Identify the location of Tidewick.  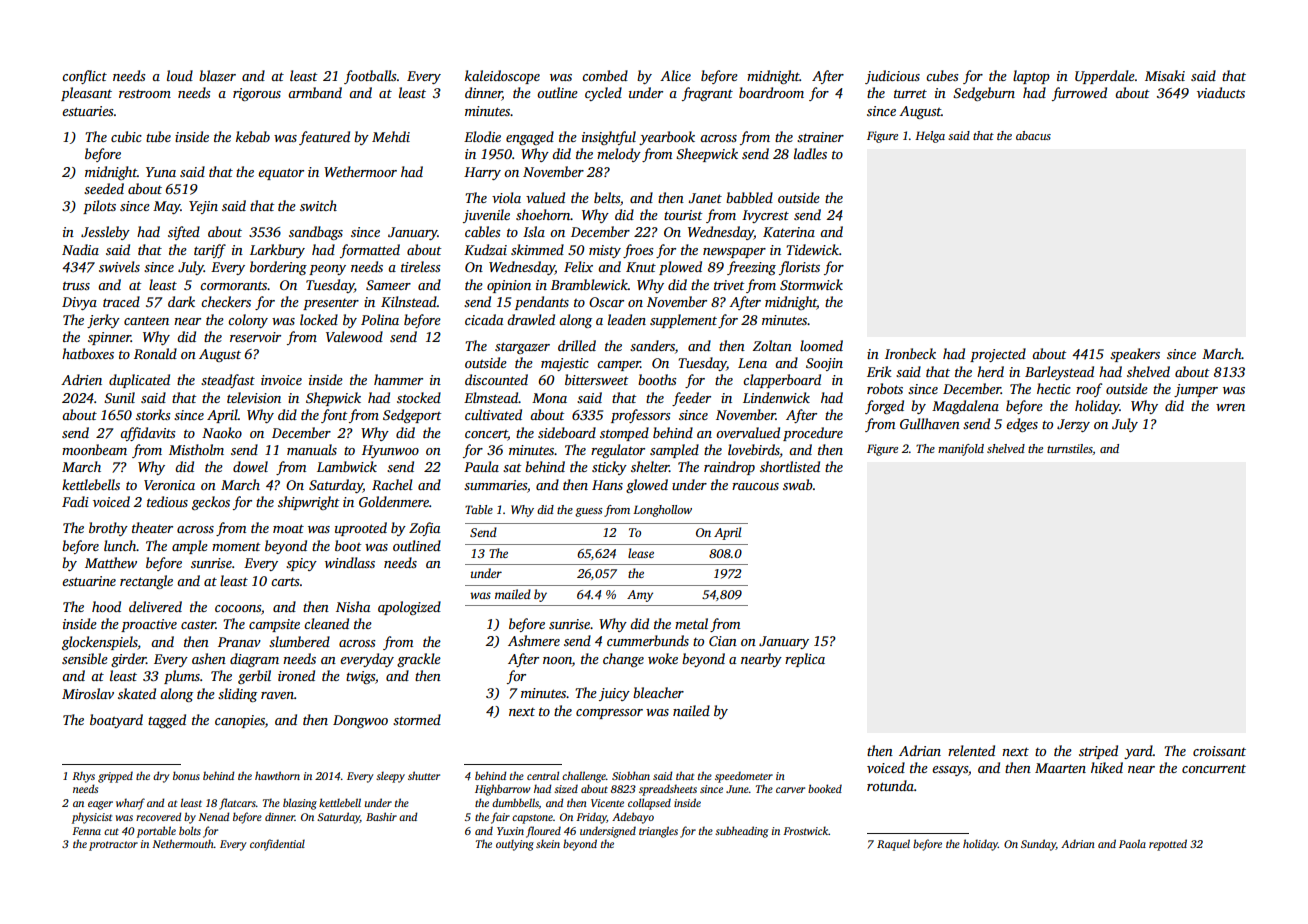
(812, 249).
